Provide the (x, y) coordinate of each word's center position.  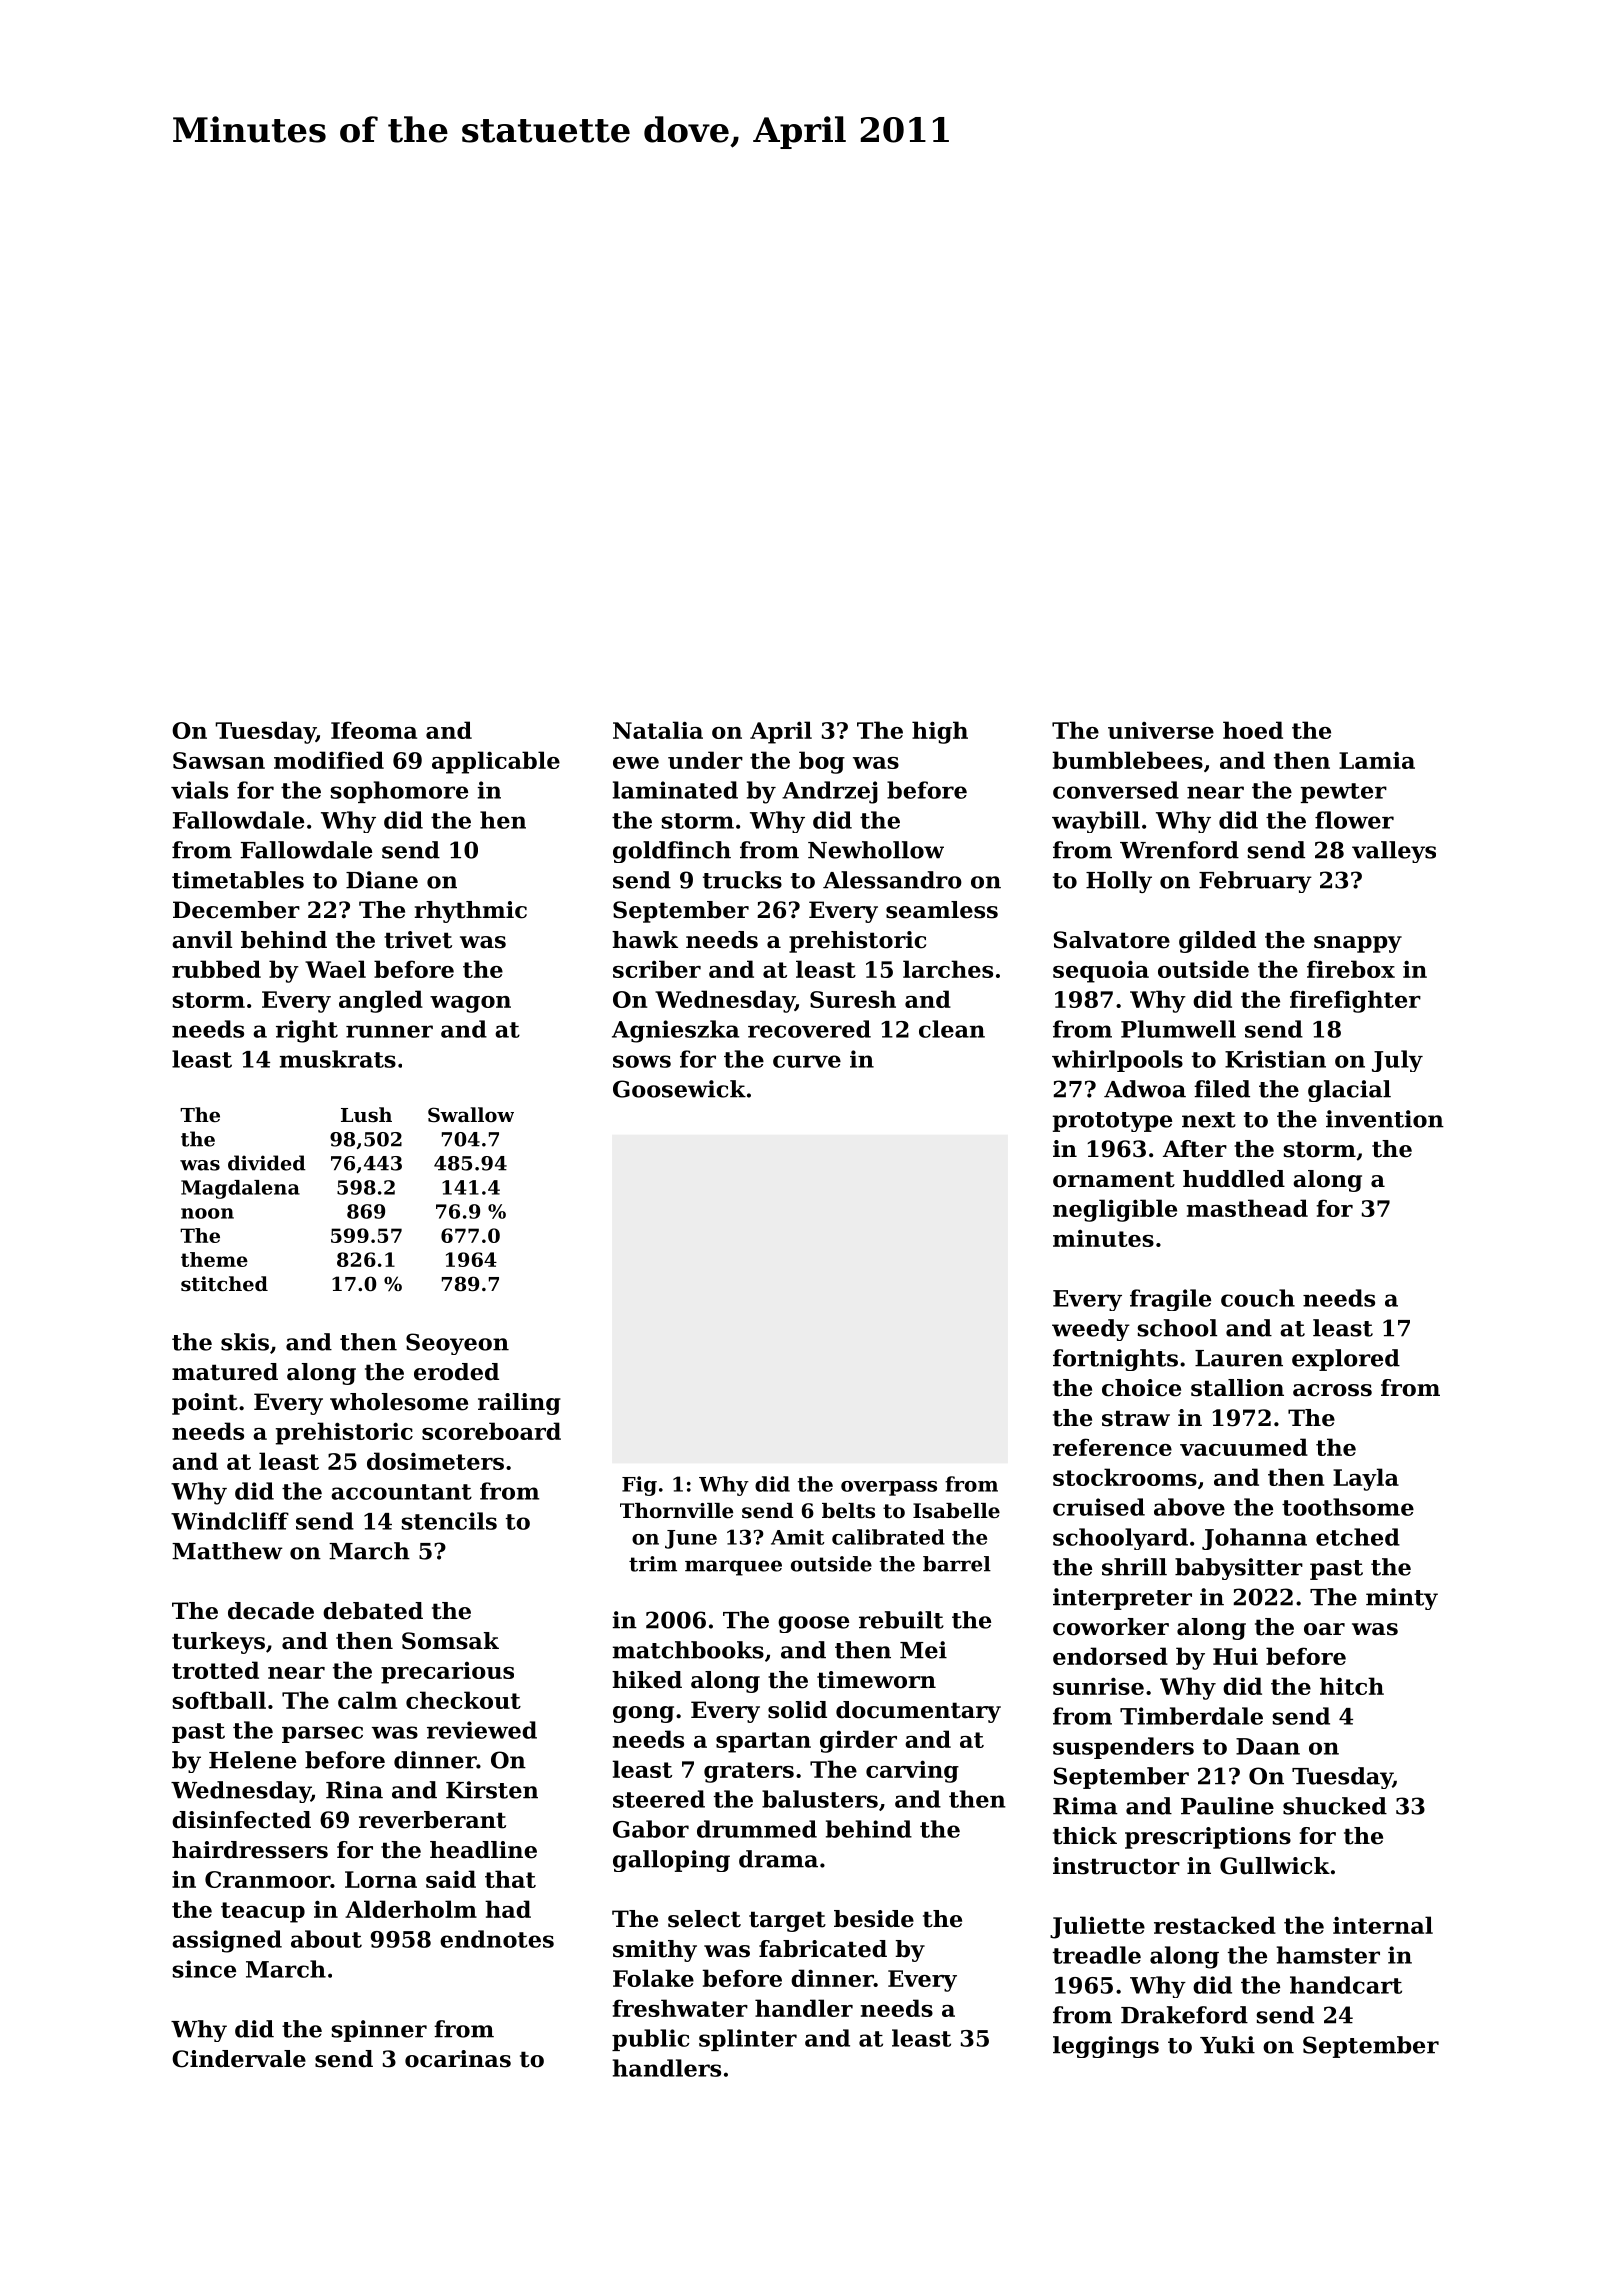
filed (1222, 1089)
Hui (1235, 1656)
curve (807, 1061)
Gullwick (1275, 1866)
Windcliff (230, 1521)
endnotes (497, 1939)
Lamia (1377, 760)
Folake (653, 1978)
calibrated (888, 1537)
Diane (382, 880)
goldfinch (672, 852)
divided (267, 1163)
